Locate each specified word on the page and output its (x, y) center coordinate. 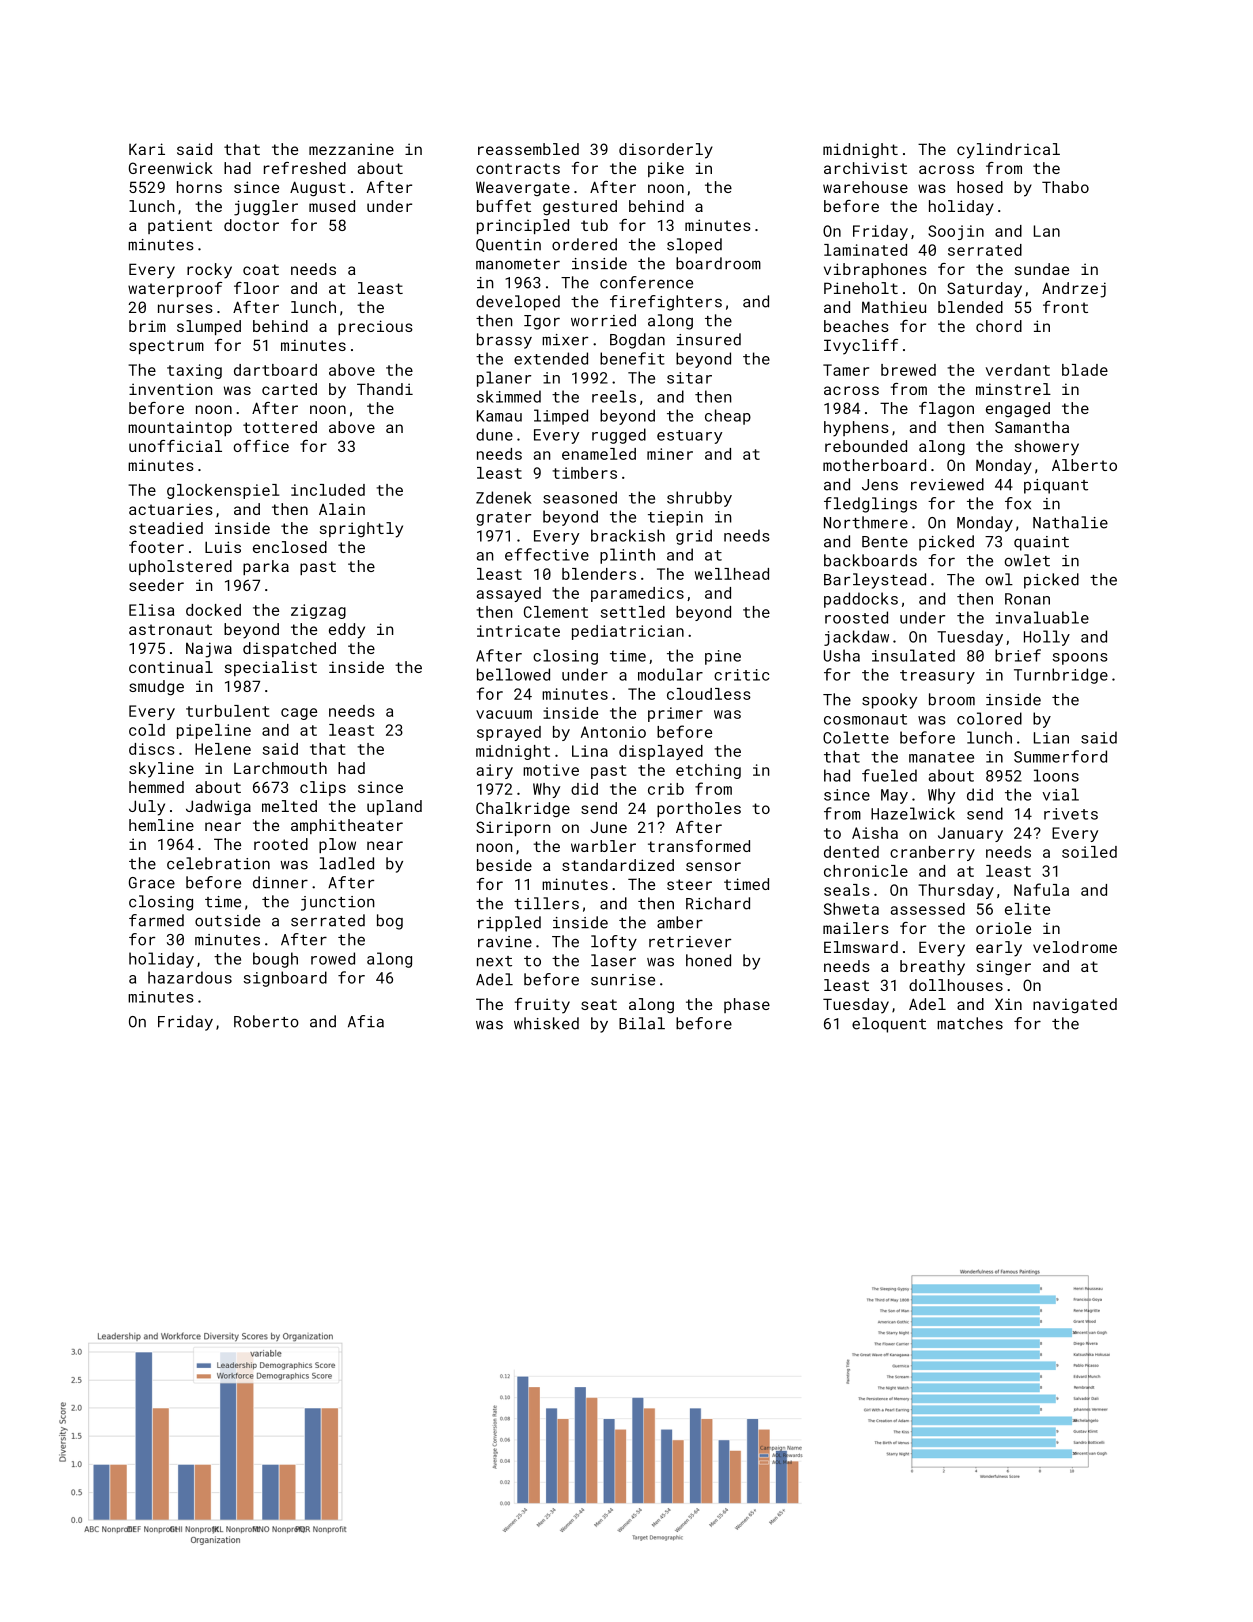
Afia (366, 1021)
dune (494, 434)
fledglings (870, 505)
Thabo (1065, 187)
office (261, 446)
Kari (147, 149)
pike (666, 169)
